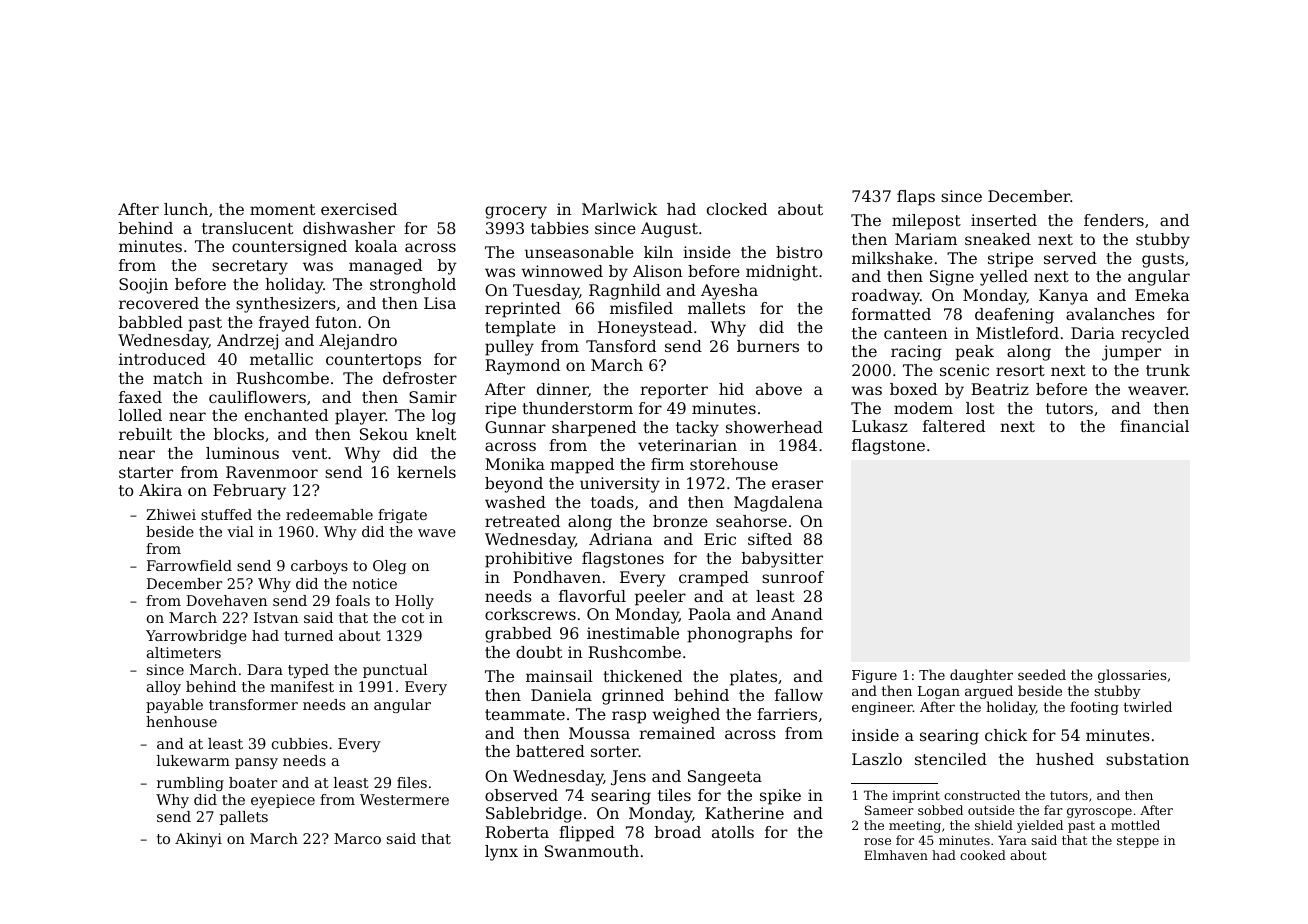  What do you see at coordinates (782, 560) in the screenshot?
I see `babysitter` at bounding box center [782, 560].
